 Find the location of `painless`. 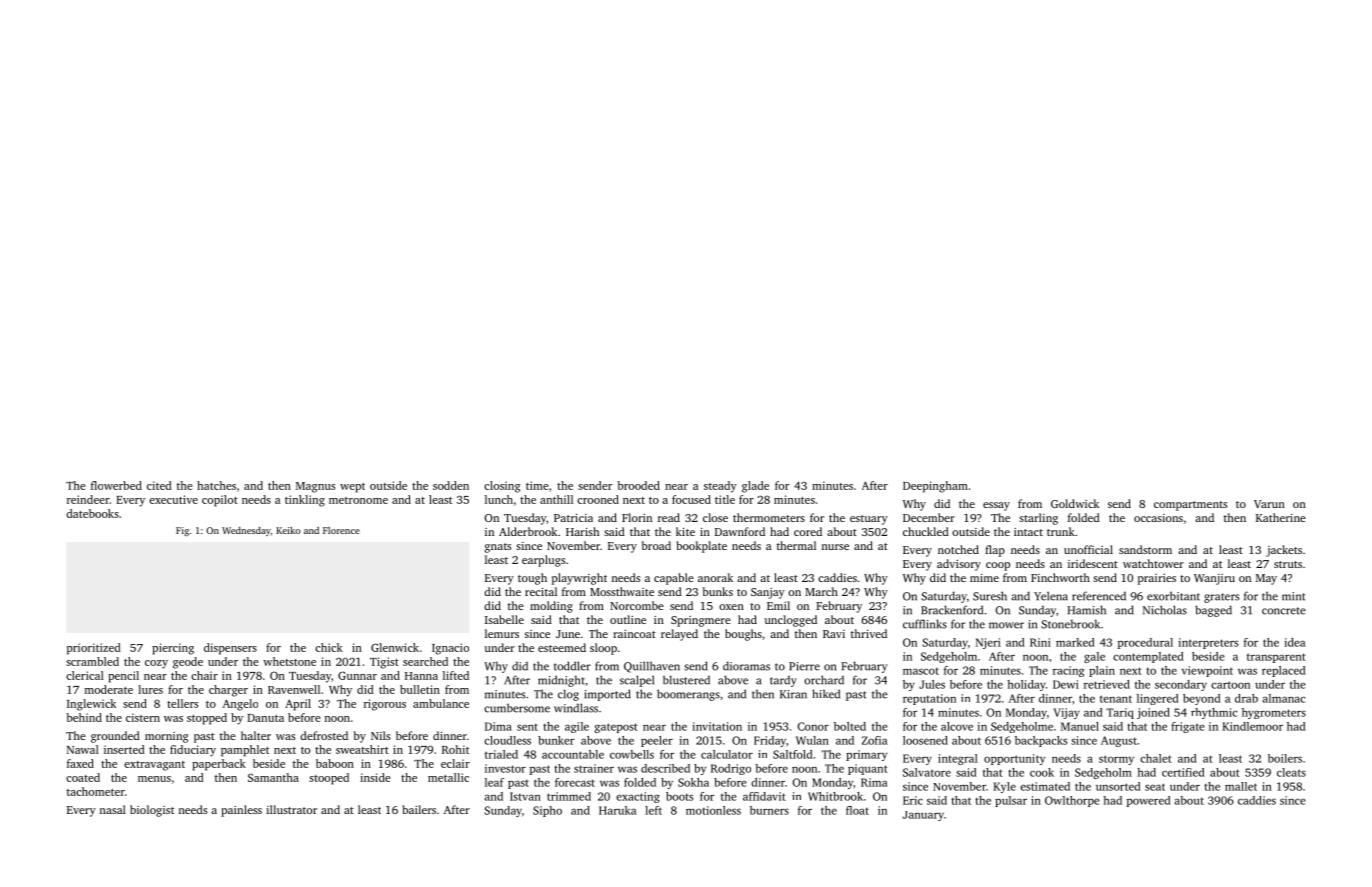

painless is located at coordinates (241, 811).
